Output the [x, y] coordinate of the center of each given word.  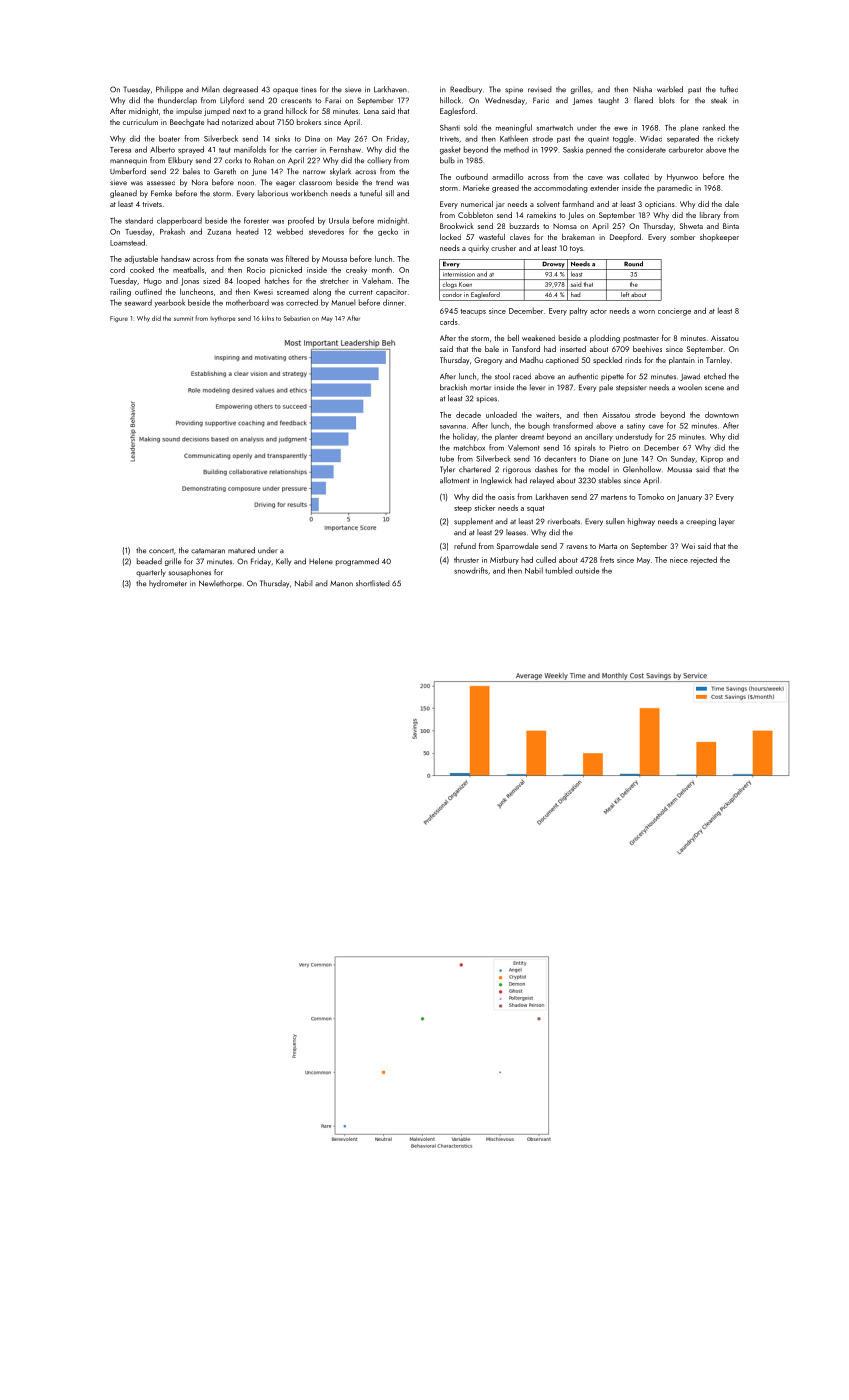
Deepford [625, 238]
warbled [670, 89]
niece [679, 560]
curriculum [140, 122]
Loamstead [127, 242]
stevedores [326, 231]
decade [468, 414]
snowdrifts [471, 570]
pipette [612, 377]
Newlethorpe [220, 584]
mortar [481, 388]
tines [309, 90]
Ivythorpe [223, 319]
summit [183, 318]
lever [538, 387]
